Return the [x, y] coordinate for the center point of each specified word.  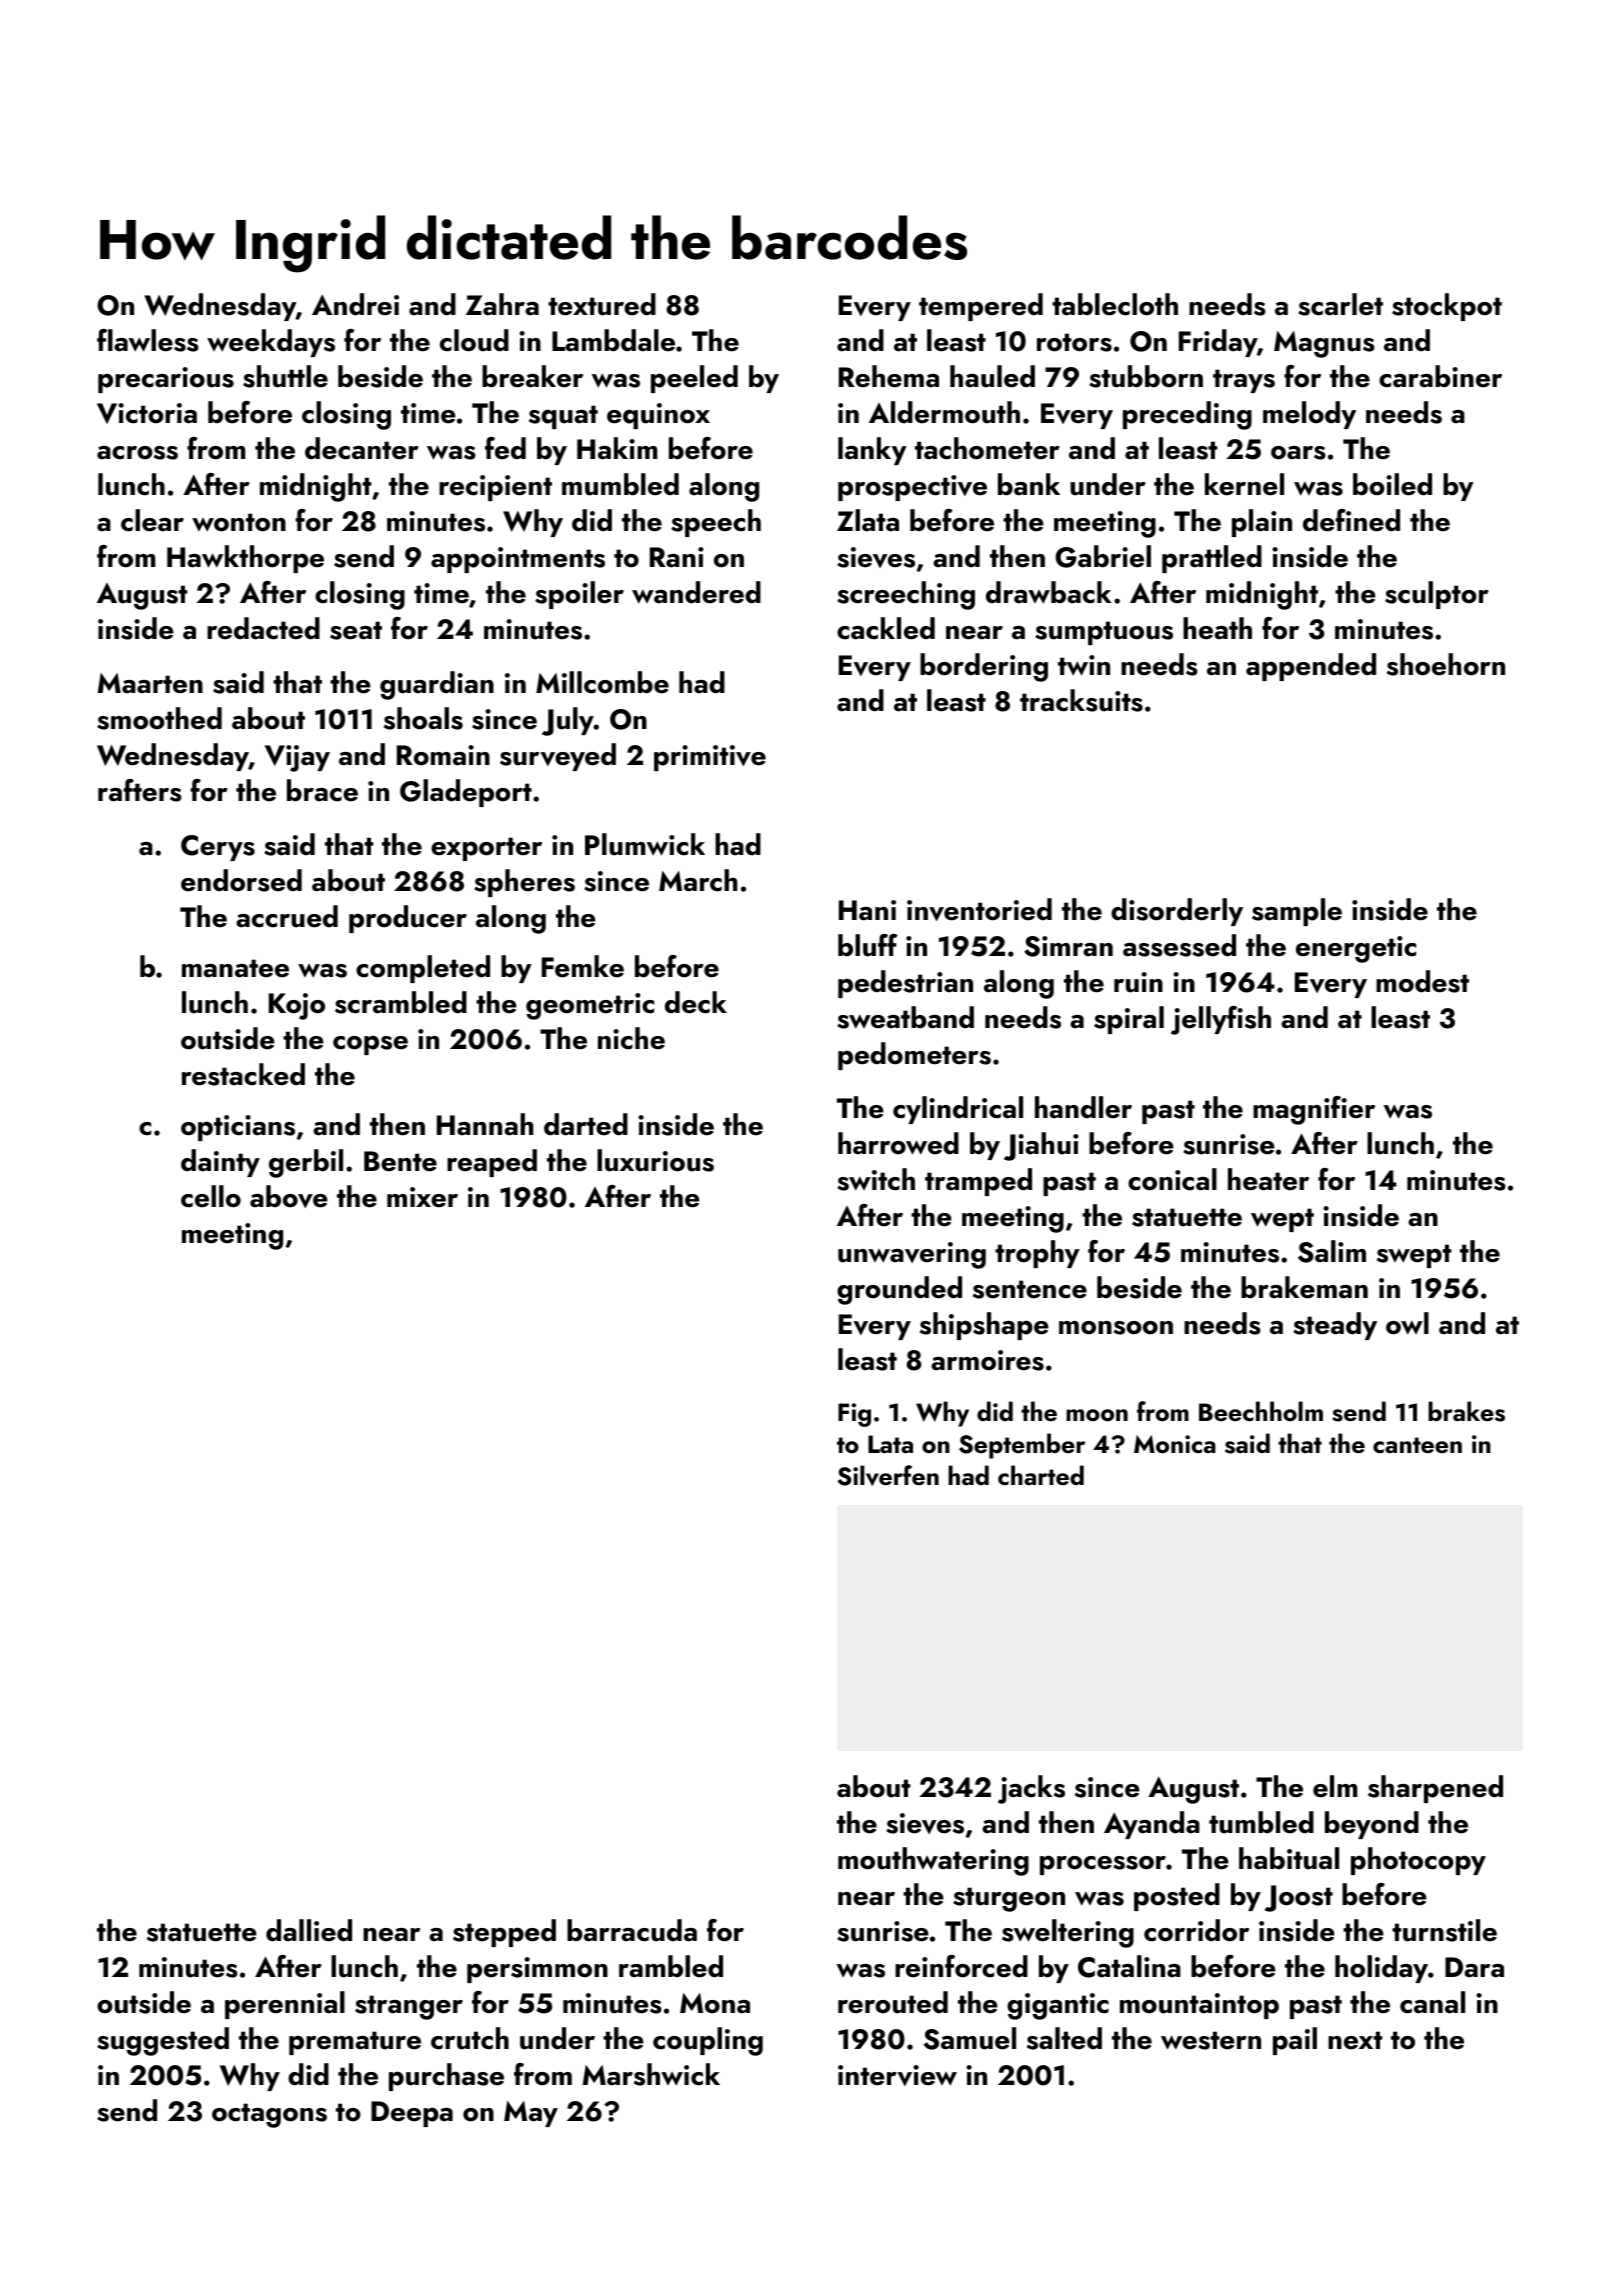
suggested [163, 2041]
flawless [148, 340]
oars [1298, 453]
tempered [981, 307]
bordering [984, 667]
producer [408, 919]
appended [1311, 667]
